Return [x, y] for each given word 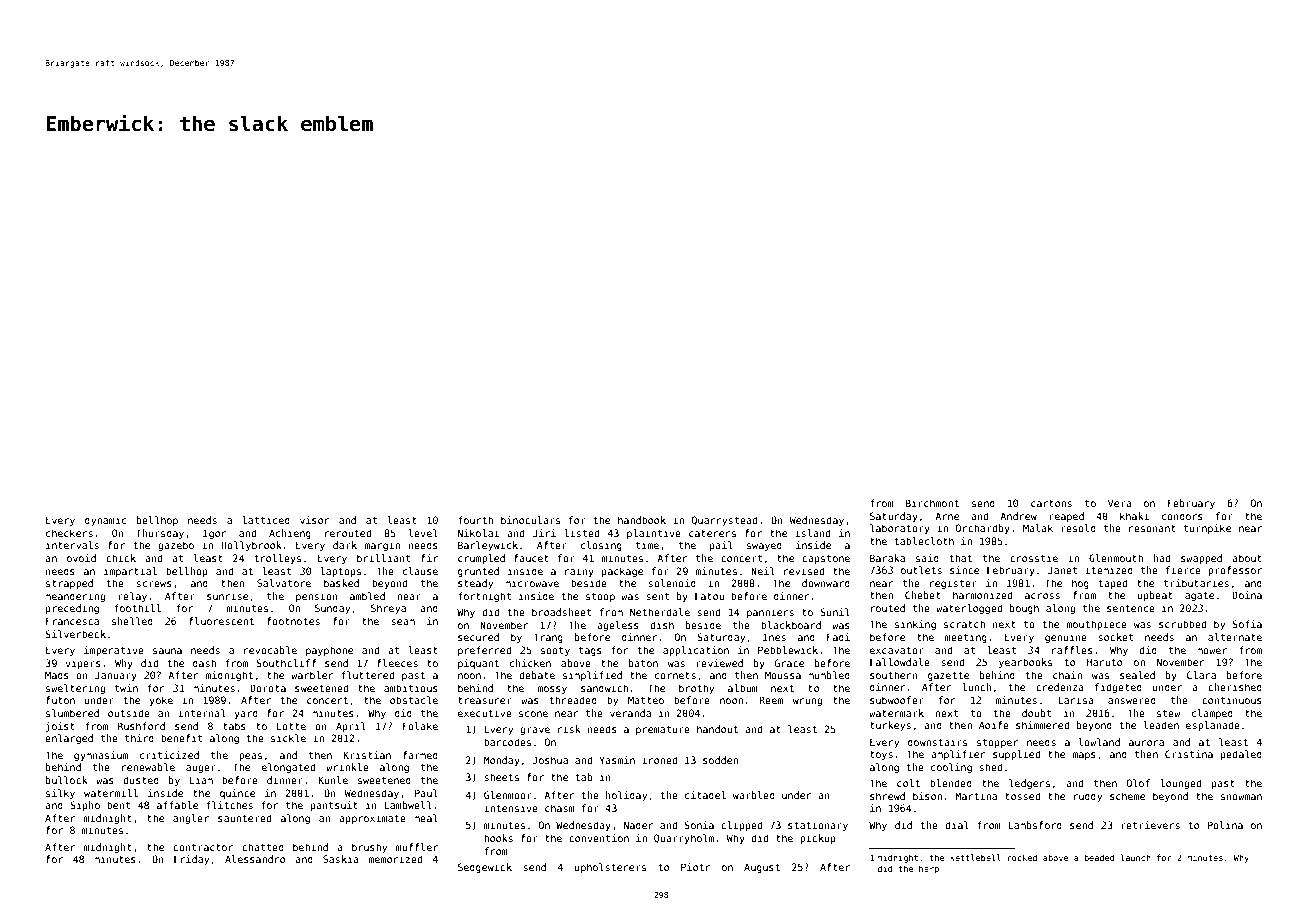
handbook [642, 520]
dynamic [105, 521]
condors [1182, 516]
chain [1067, 675]
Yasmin [617, 760]
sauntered [244, 818]
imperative [114, 651]
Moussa [783, 675]
